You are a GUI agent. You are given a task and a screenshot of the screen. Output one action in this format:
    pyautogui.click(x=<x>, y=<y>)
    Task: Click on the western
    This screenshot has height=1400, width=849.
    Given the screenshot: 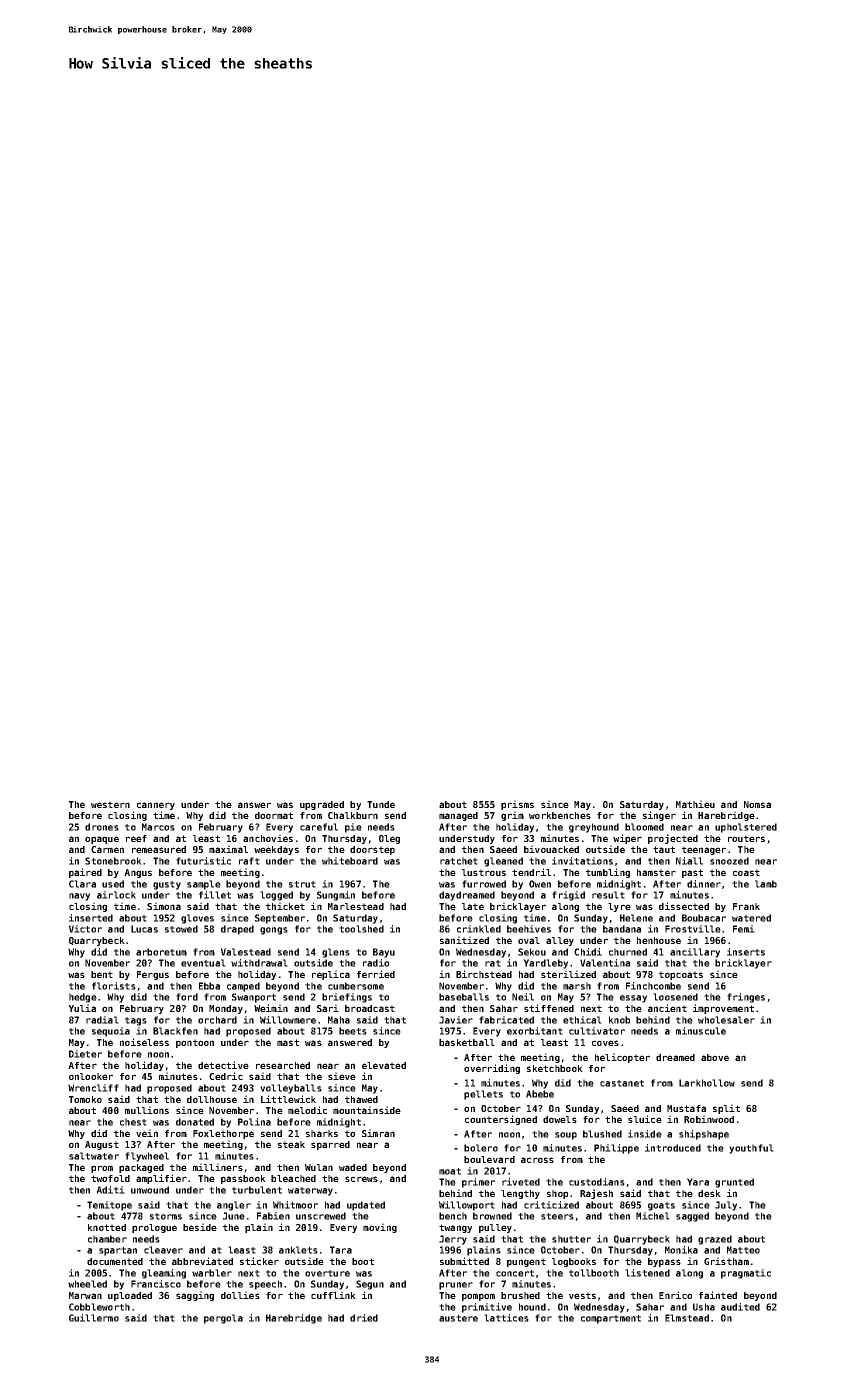 What is the action you would take?
    pyautogui.click(x=110, y=804)
